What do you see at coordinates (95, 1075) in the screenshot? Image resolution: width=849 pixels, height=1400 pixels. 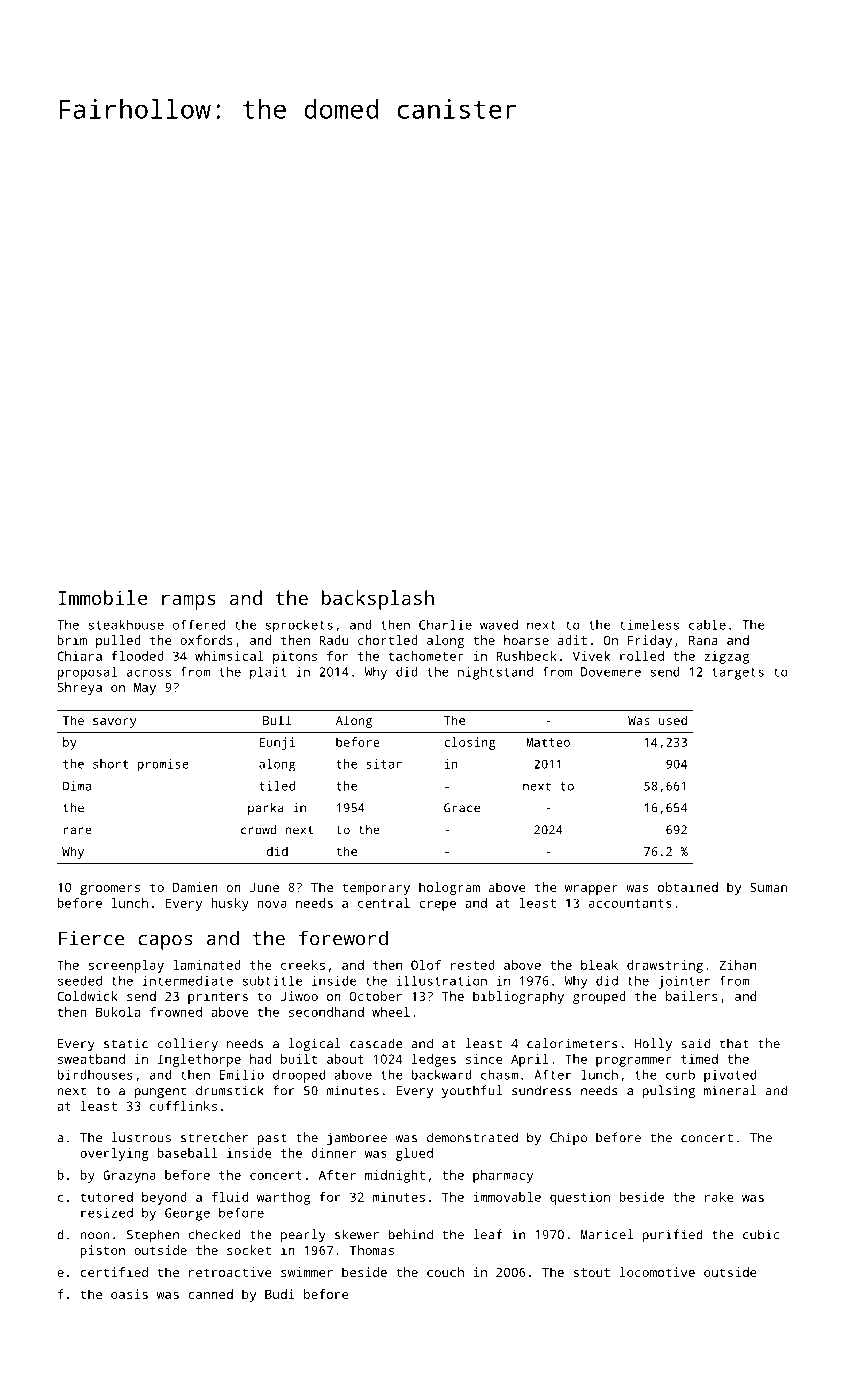 I see `birdhouses` at bounding box center [95, 1075].
